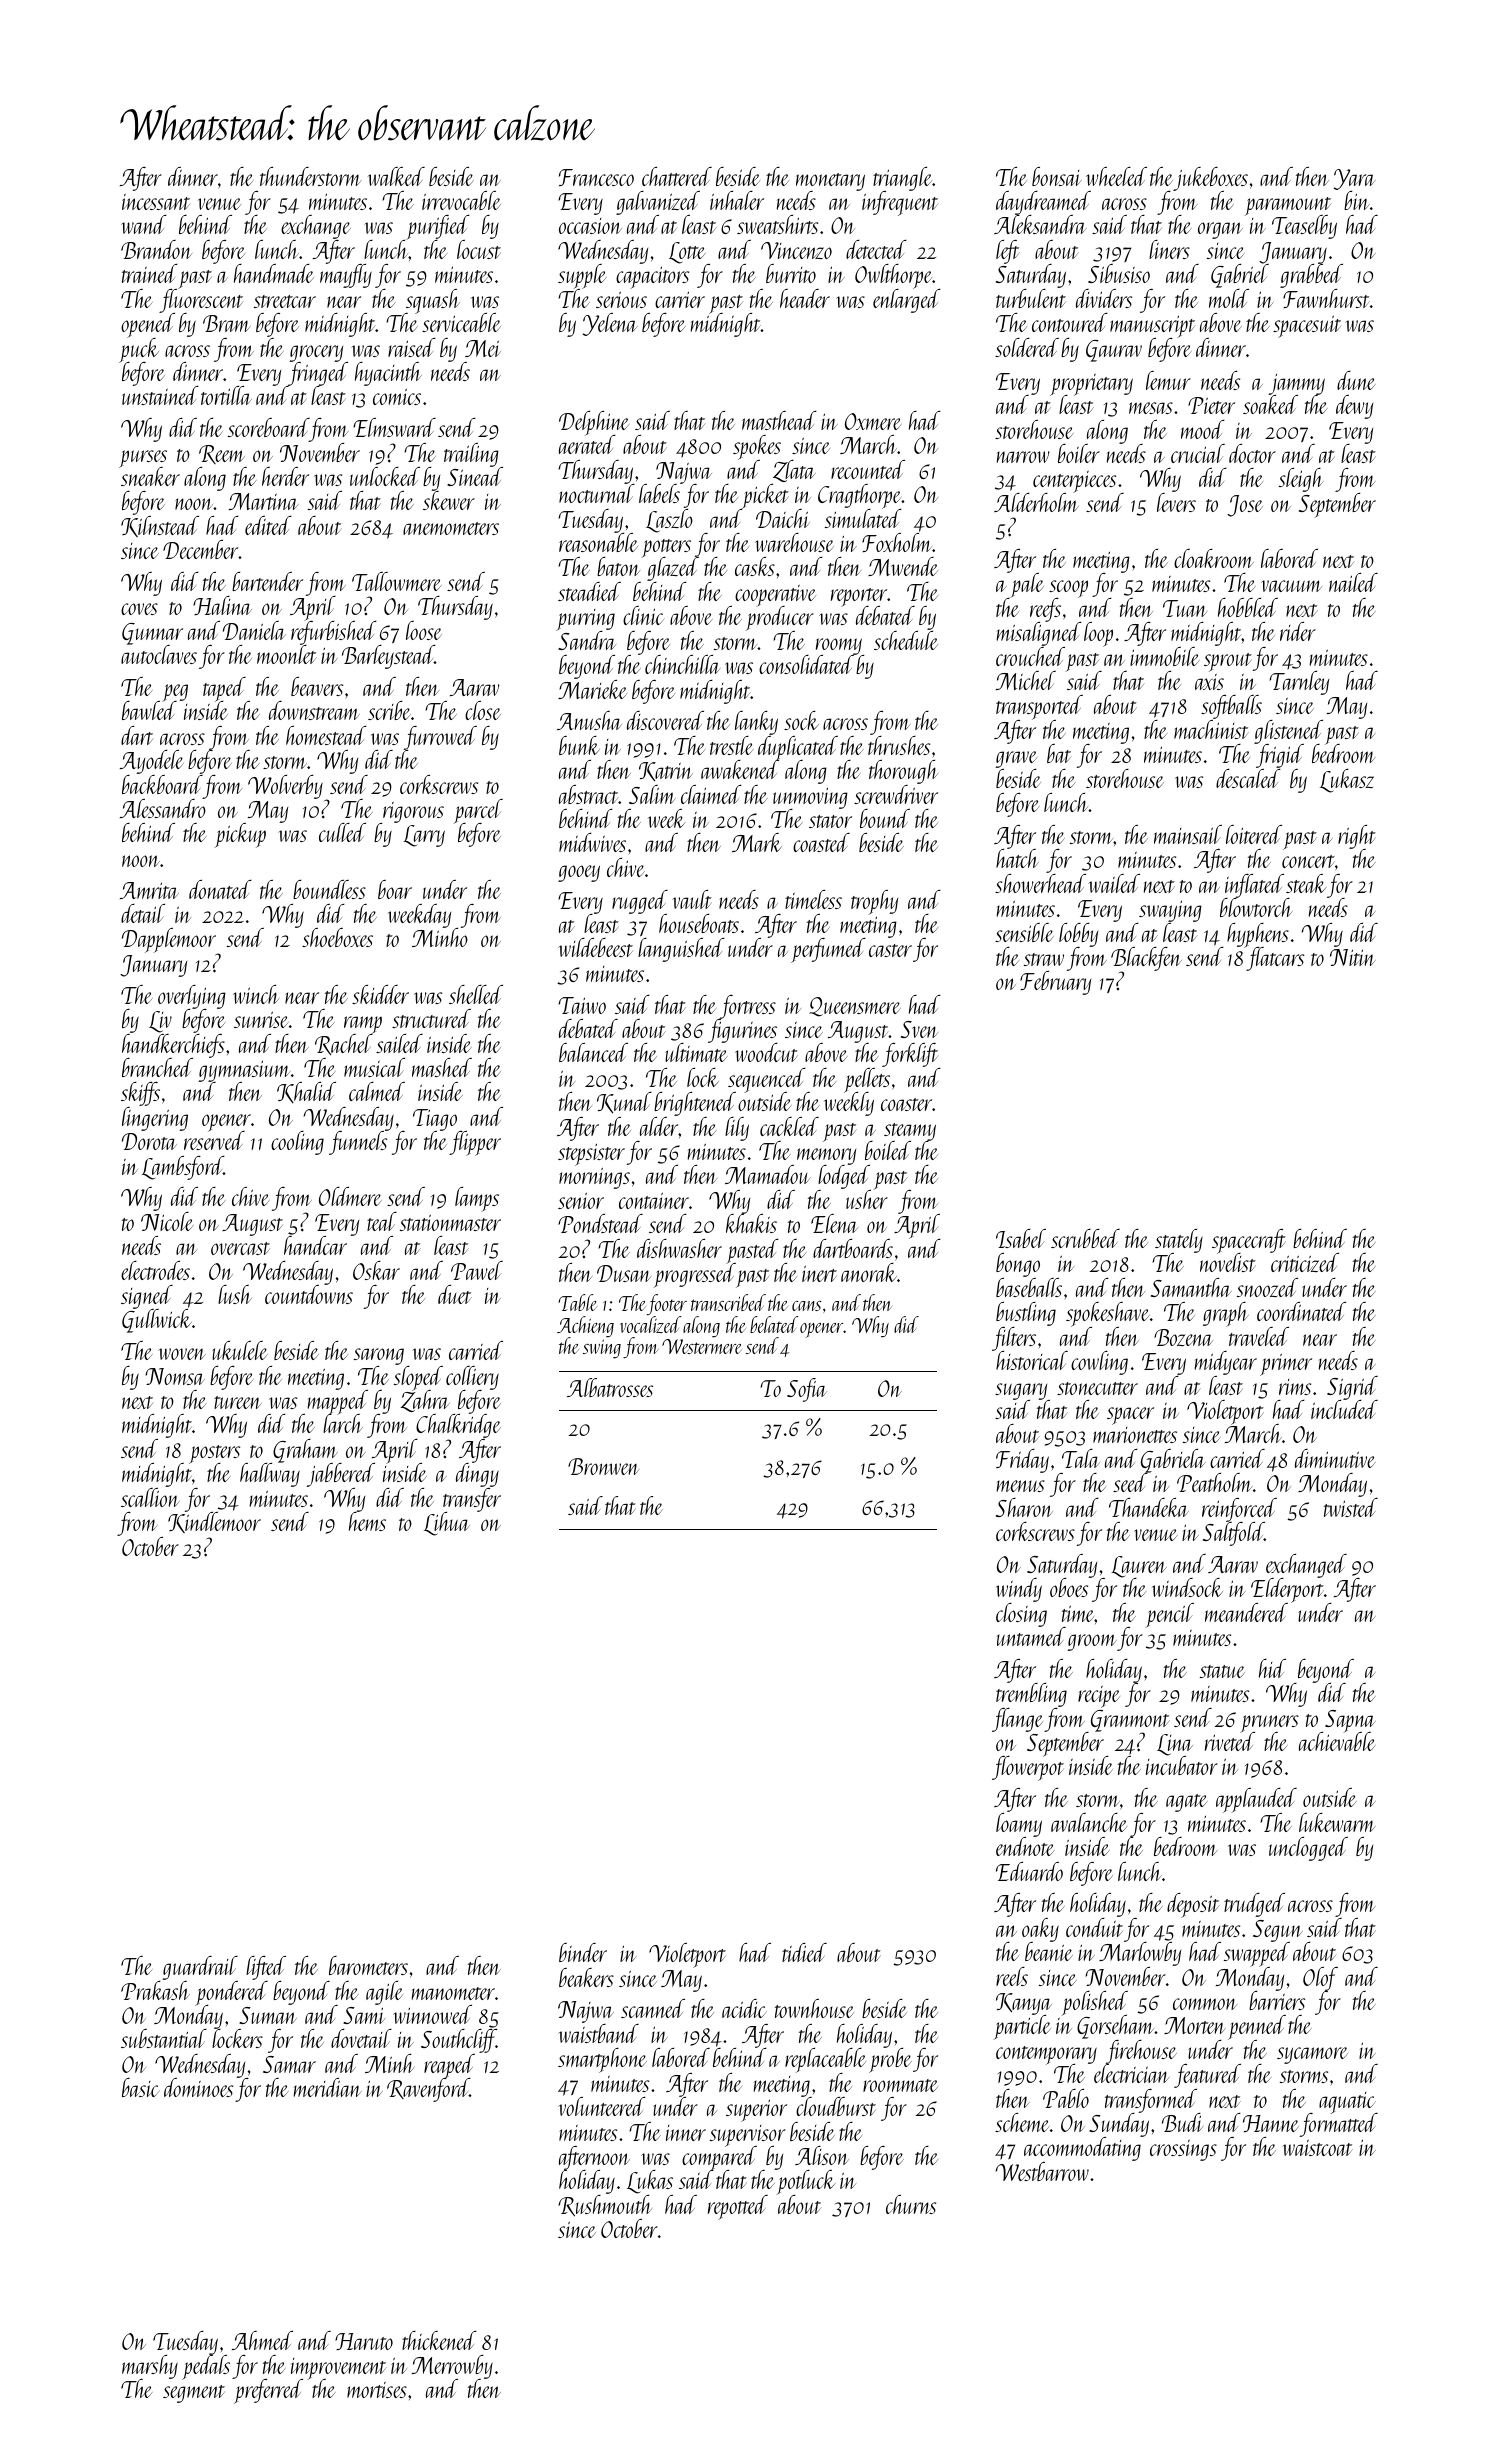  What do you see at coordinates (652, 278) in the screenshot?
I see `capacitors` at bounding box center [652, 278].
